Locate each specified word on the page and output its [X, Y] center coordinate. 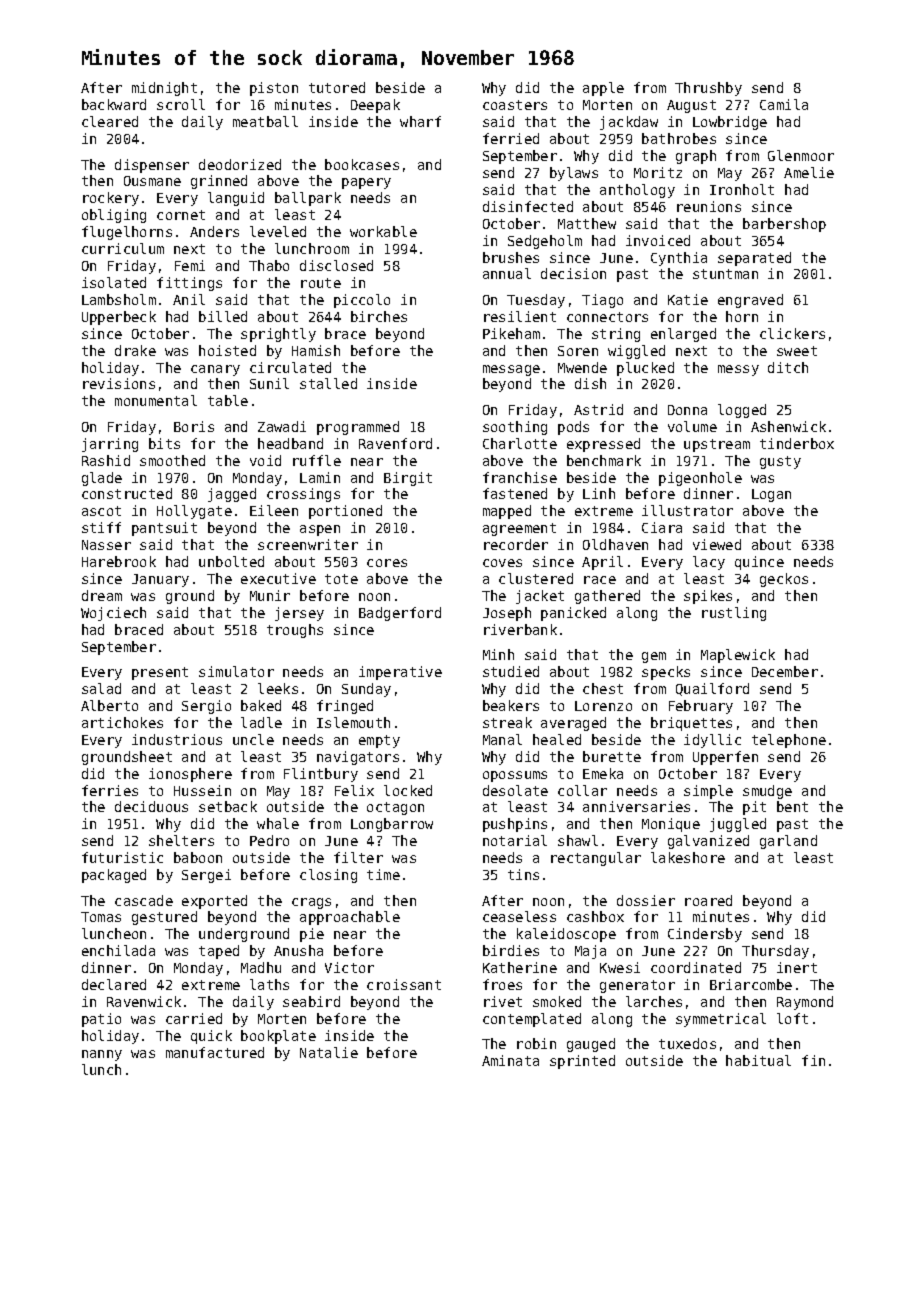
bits [164, 443]
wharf [420, 121]
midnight [164, 89]
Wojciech [113, 614]
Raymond [805, 1003]
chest [603, 688]
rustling [734, 614]
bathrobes [679, 138]
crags [311, 903]
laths [269, 984]
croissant [404, 984]
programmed [358, 428]
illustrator [687, 510]
